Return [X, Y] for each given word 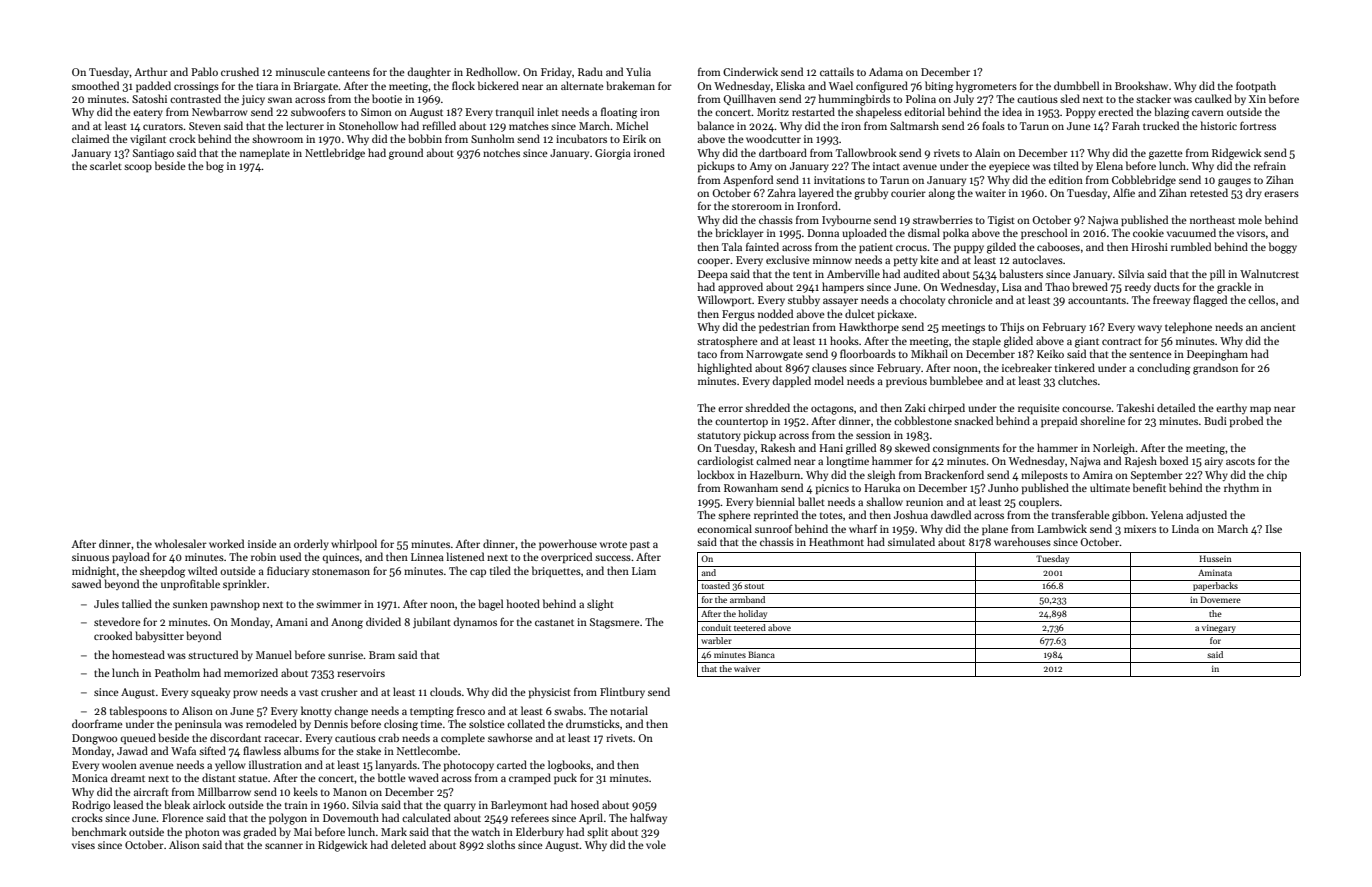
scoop [138, 168]
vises [83, 845]
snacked [973, 420]
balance [715, 125]
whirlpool [354, 544]
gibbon [1128, 516]
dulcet [860, 313]
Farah [1126, 125]
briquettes [556, 571]
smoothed [95, 85]
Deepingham [1217, 355]
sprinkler [245, 584]
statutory [719, 436]
